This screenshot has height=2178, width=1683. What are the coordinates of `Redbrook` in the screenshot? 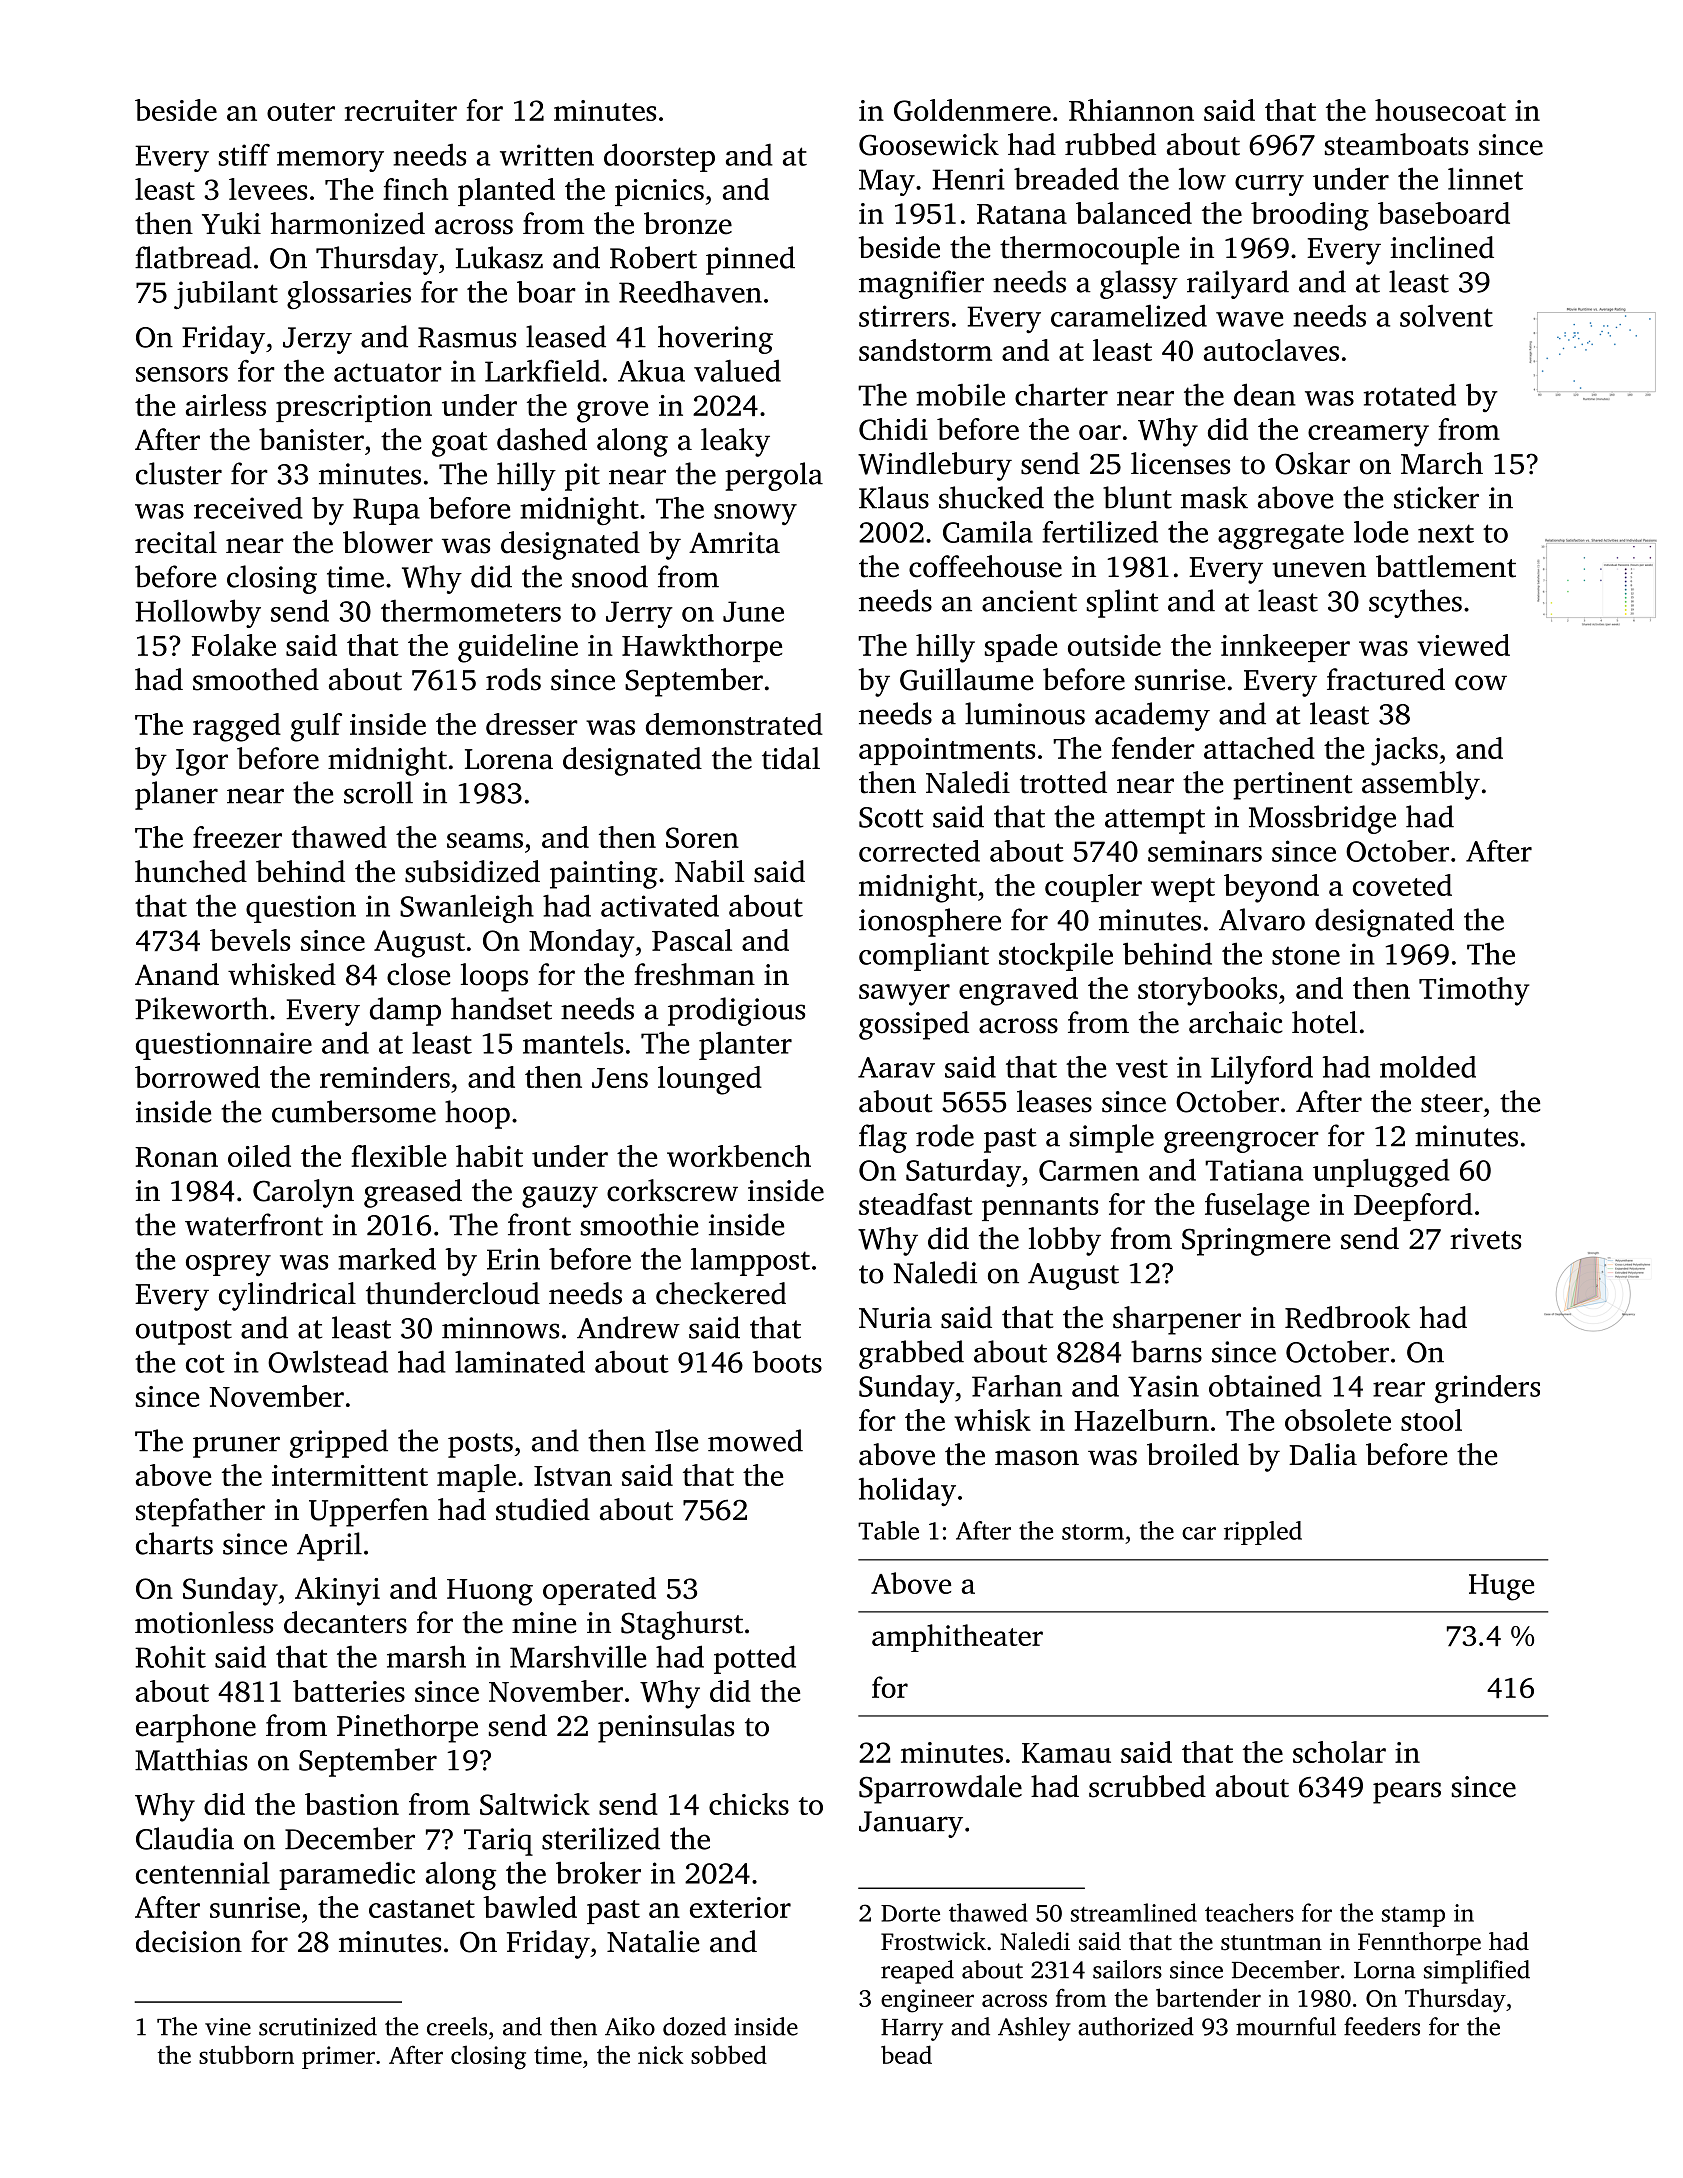 It's located at (1347, 1317).
